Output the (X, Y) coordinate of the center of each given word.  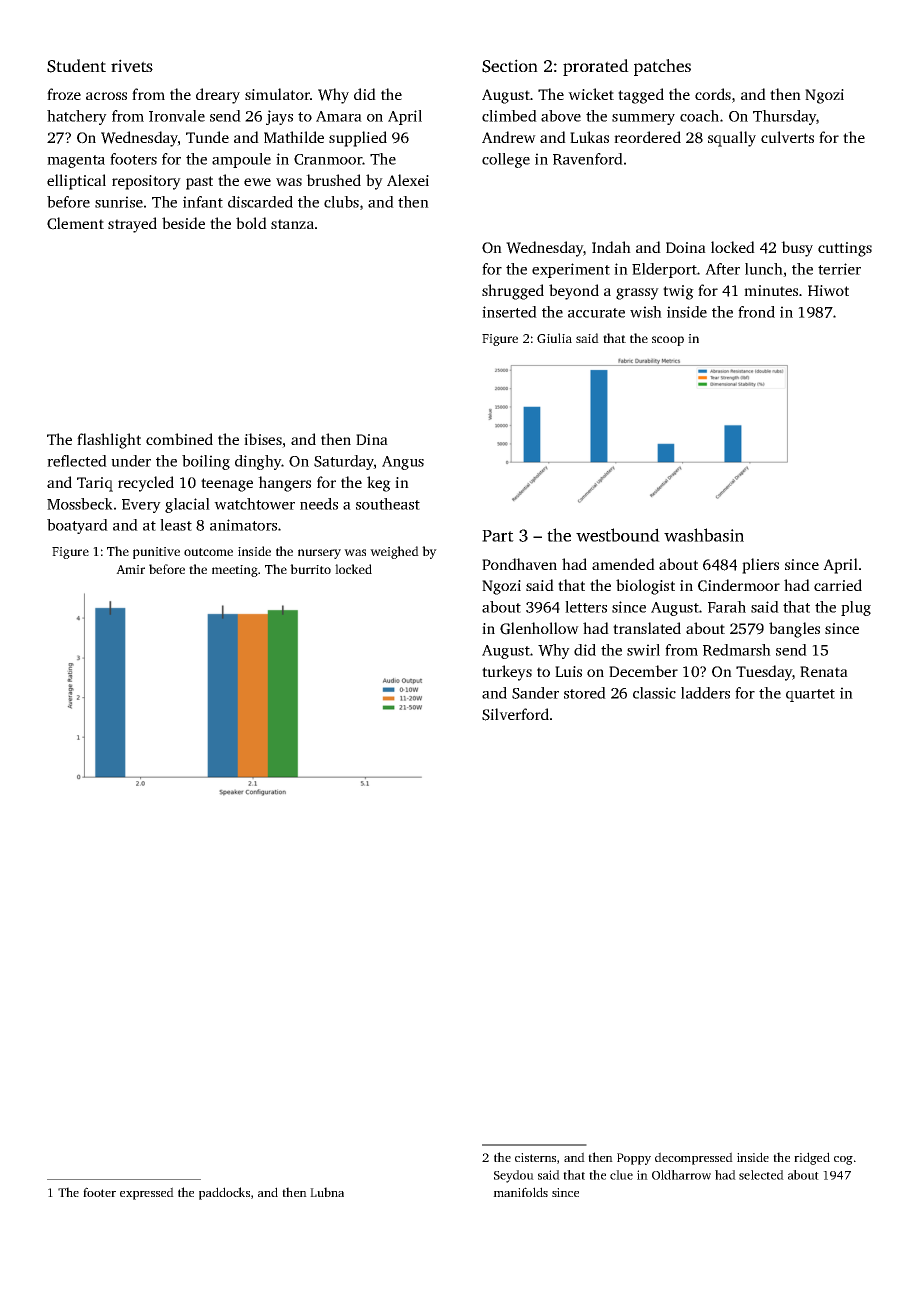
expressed (147, 1193)
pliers (760, 566)
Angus (403, 463)
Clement (75, 223)
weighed (394, 552)
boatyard (77, 526)
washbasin (704, 535)
